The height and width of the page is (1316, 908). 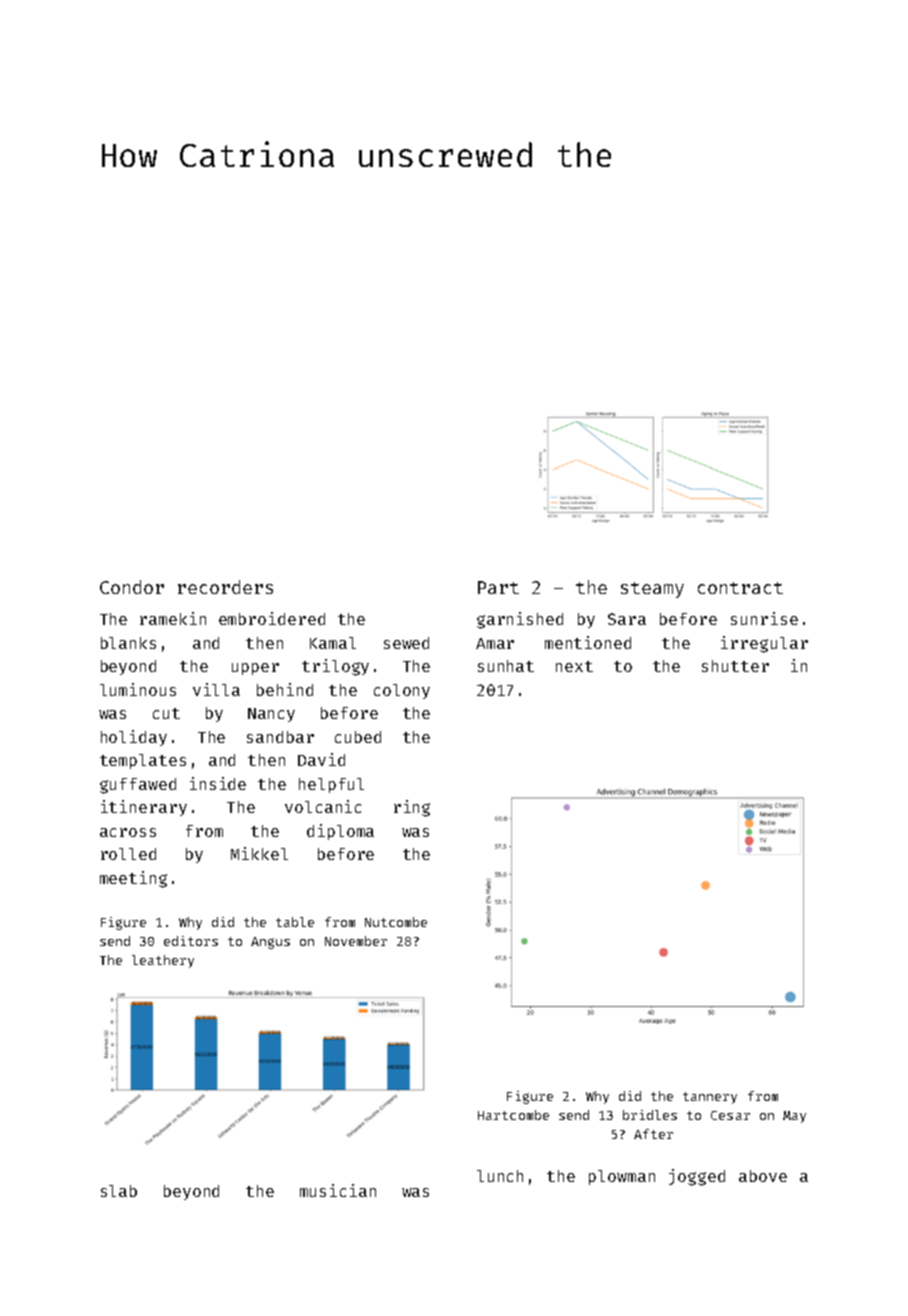 I want to click on Part, so click(x=498, y=587).
